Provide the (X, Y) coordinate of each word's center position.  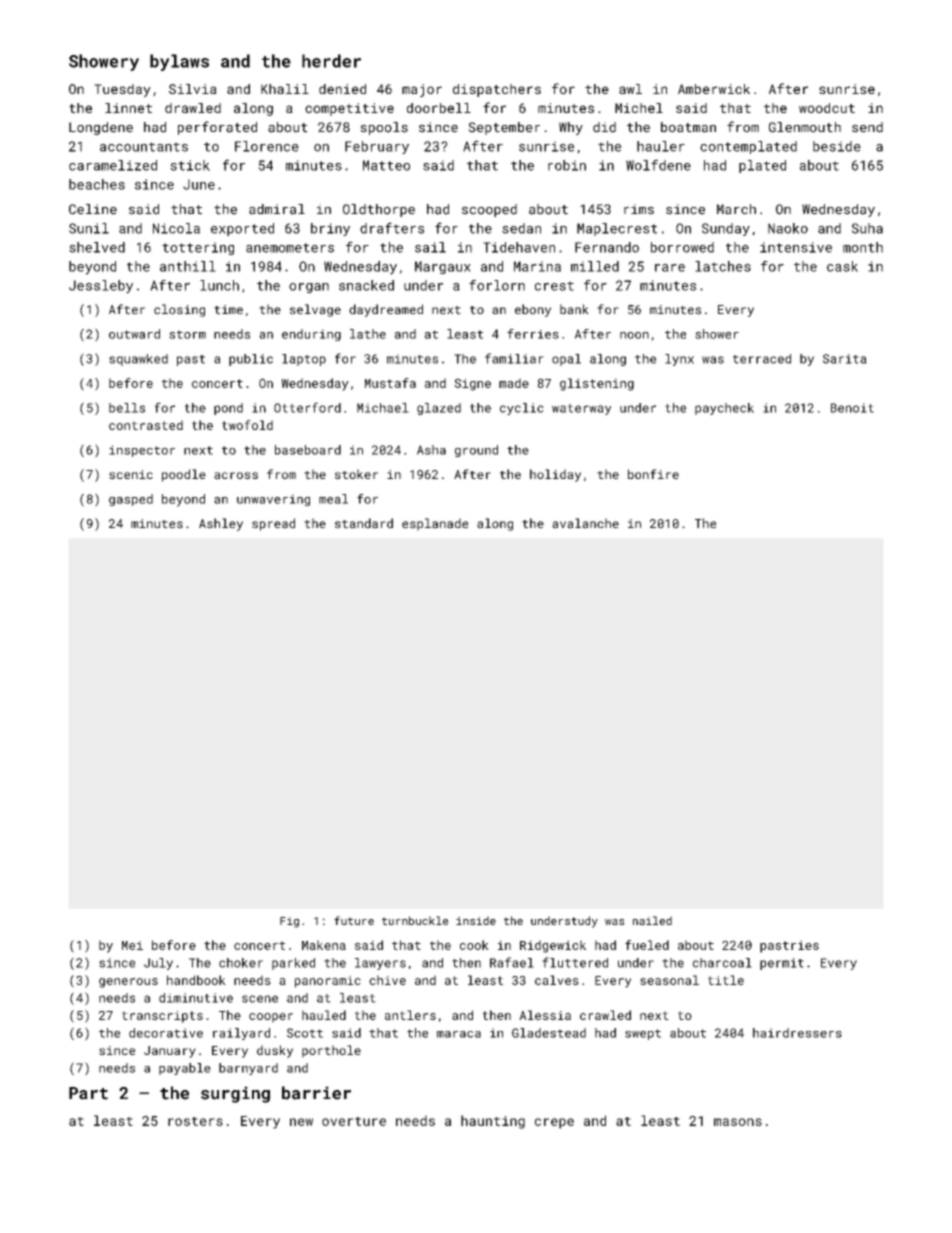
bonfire (653, 474)
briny (330, 229)
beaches (97, 184)
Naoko (788, 228)
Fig (289, 922)
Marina (537, 266)
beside (837, 146)
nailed (652, 920)
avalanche (585, 523)
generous (128, 983)
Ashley (221, 524)
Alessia (545, 1015)
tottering (198, 248)
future (354, 920)
